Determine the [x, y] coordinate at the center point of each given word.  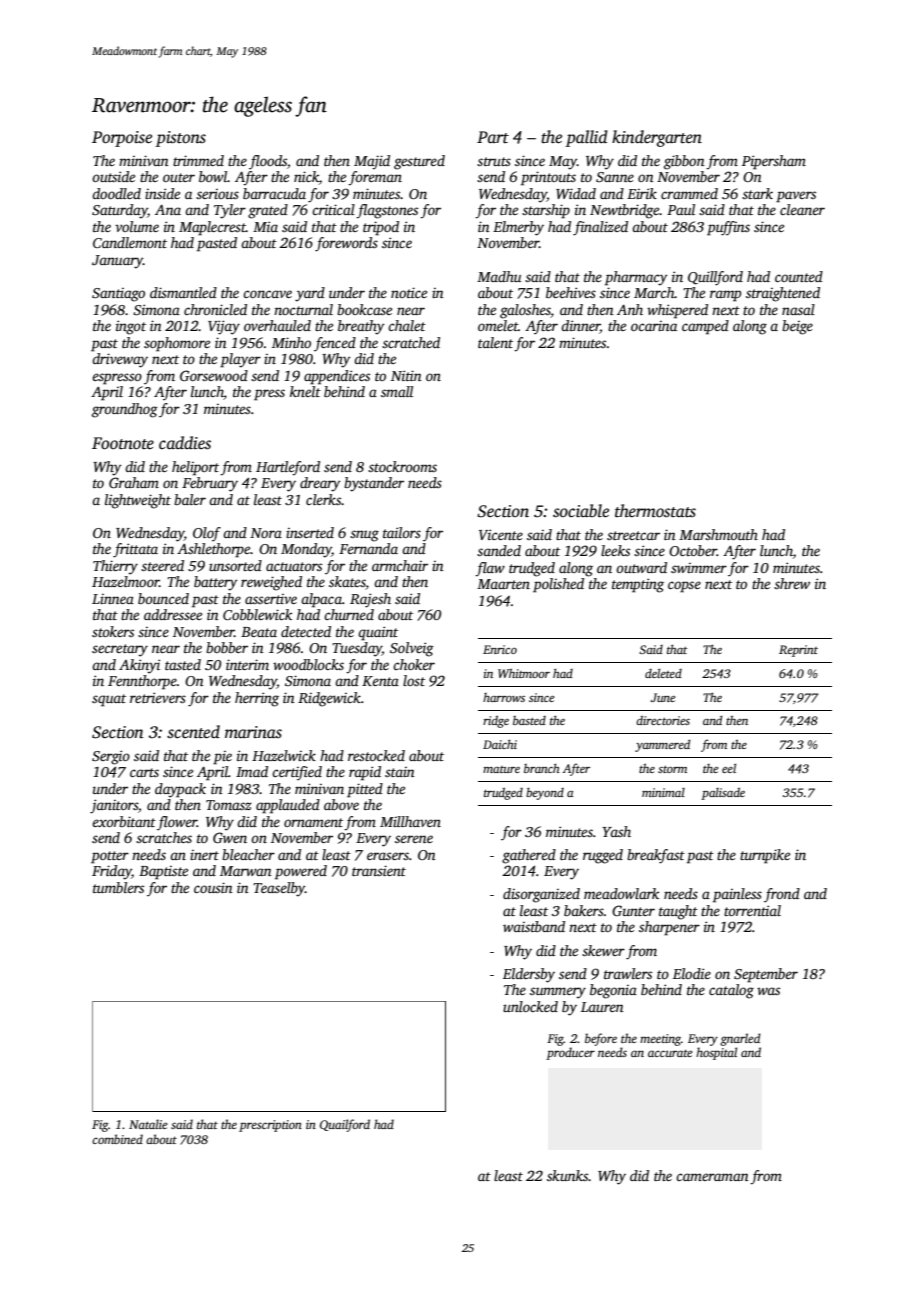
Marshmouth [718, 534]
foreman [375, 178]
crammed [689, 193]
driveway [120, 360]
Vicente [501, 534]
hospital [716, 1053]
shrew [792, 583]
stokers [113, 631]
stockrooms [402, 466]
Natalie [148, 1124]
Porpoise [122, 139]
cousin [213, 887]
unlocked [530, 1006]
